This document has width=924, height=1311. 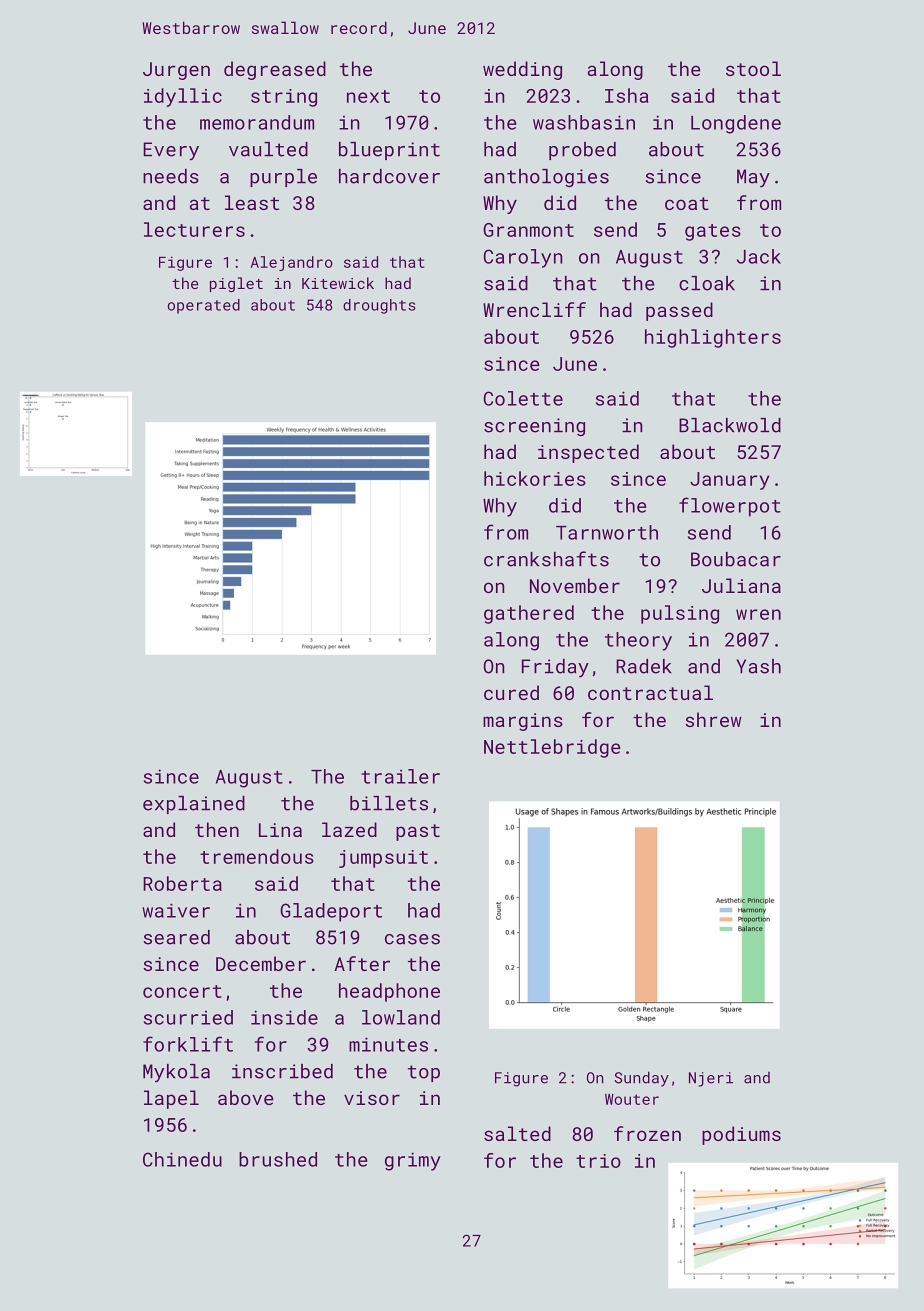 I want to click on salted, so click(x=517, y=1133).
